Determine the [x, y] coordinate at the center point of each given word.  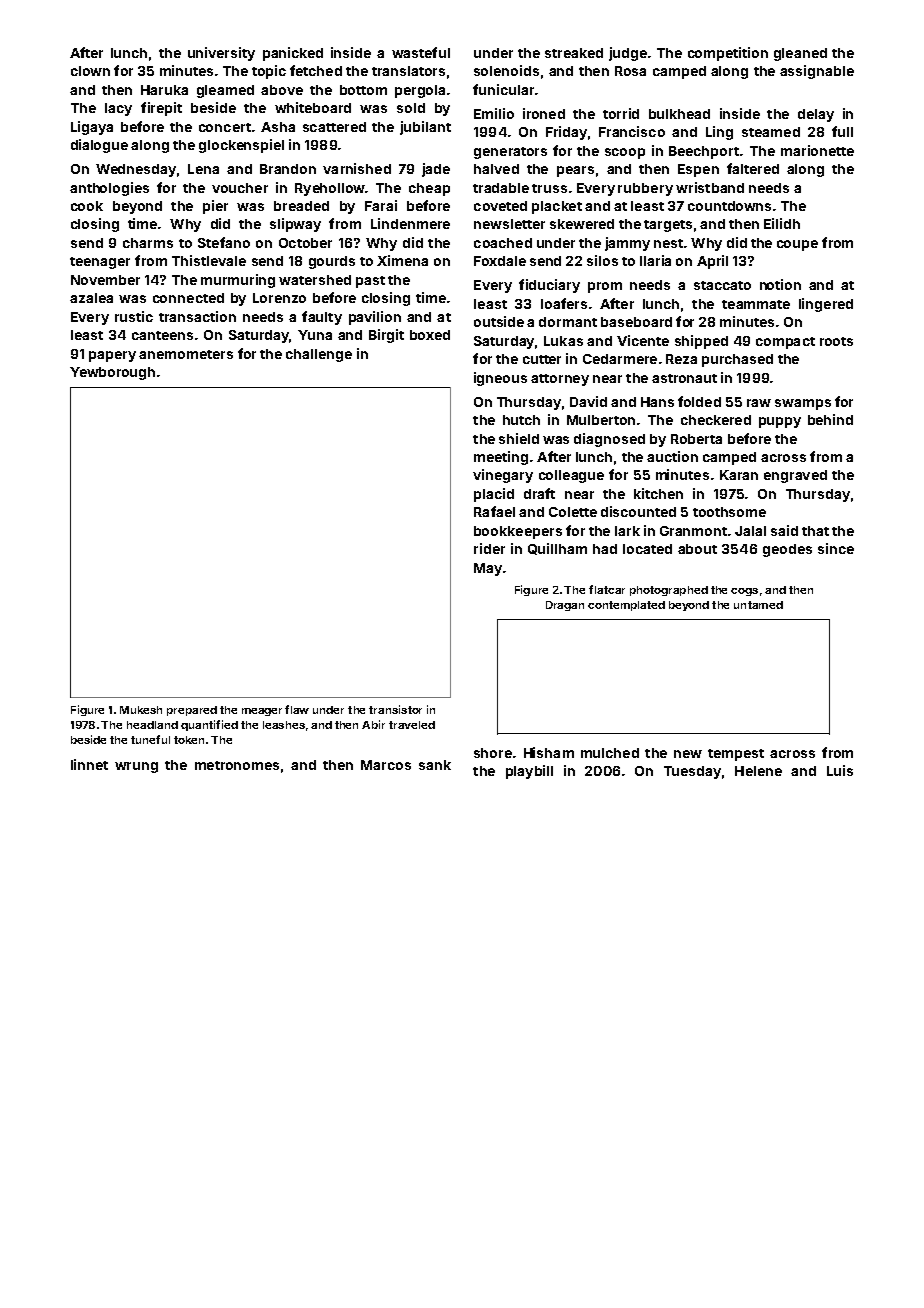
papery [112, 356]
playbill [529, 772]
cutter [542, 359]
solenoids [506, 70]
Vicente [643, 340]
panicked [293, 54]
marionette [817, 150]
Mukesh [141, 710]
